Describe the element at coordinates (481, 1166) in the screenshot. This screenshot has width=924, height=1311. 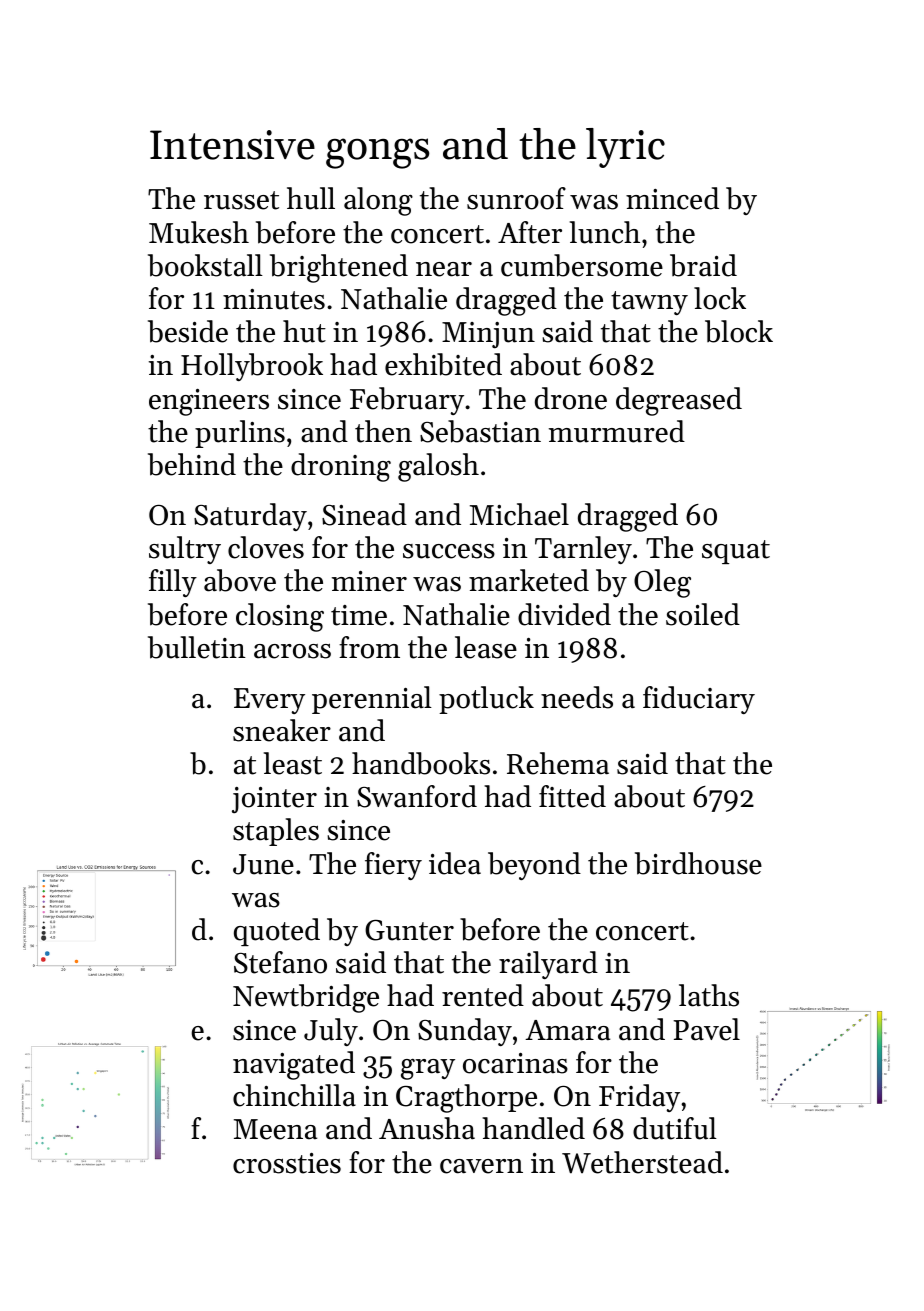
I see `cavern` at that location.
